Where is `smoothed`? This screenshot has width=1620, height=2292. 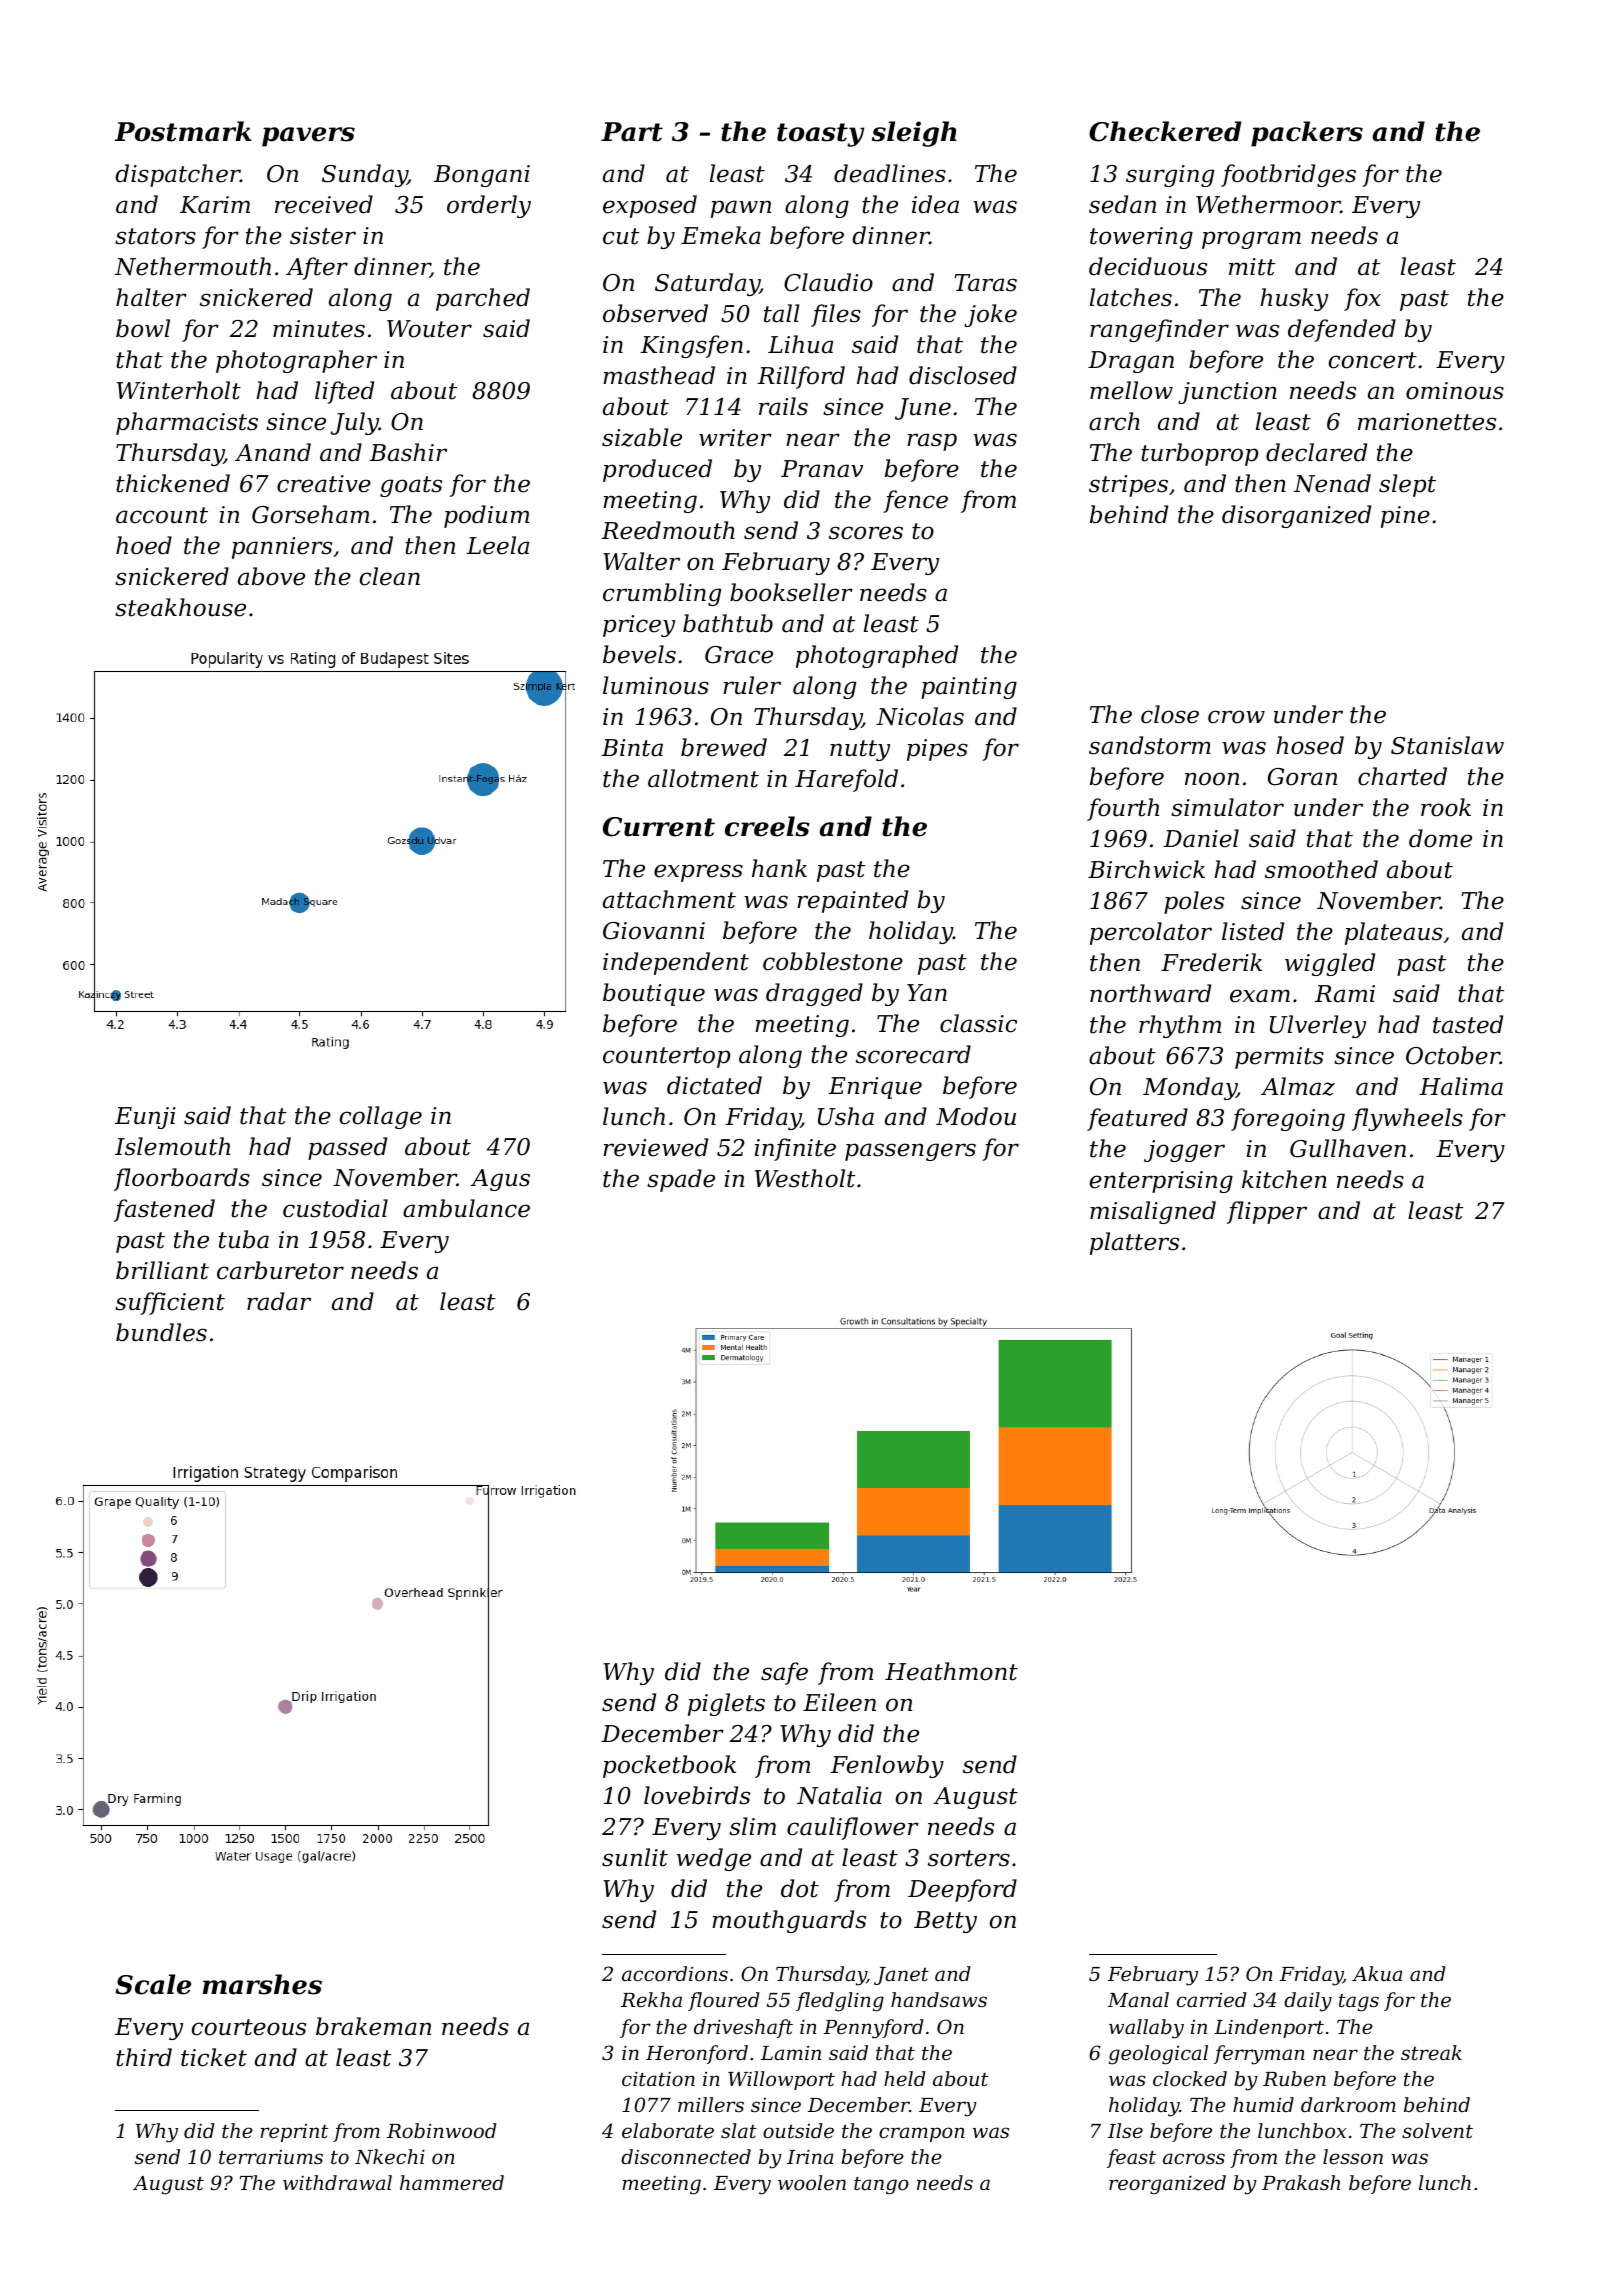
smoothed is located at coordinates (1321, 869).
